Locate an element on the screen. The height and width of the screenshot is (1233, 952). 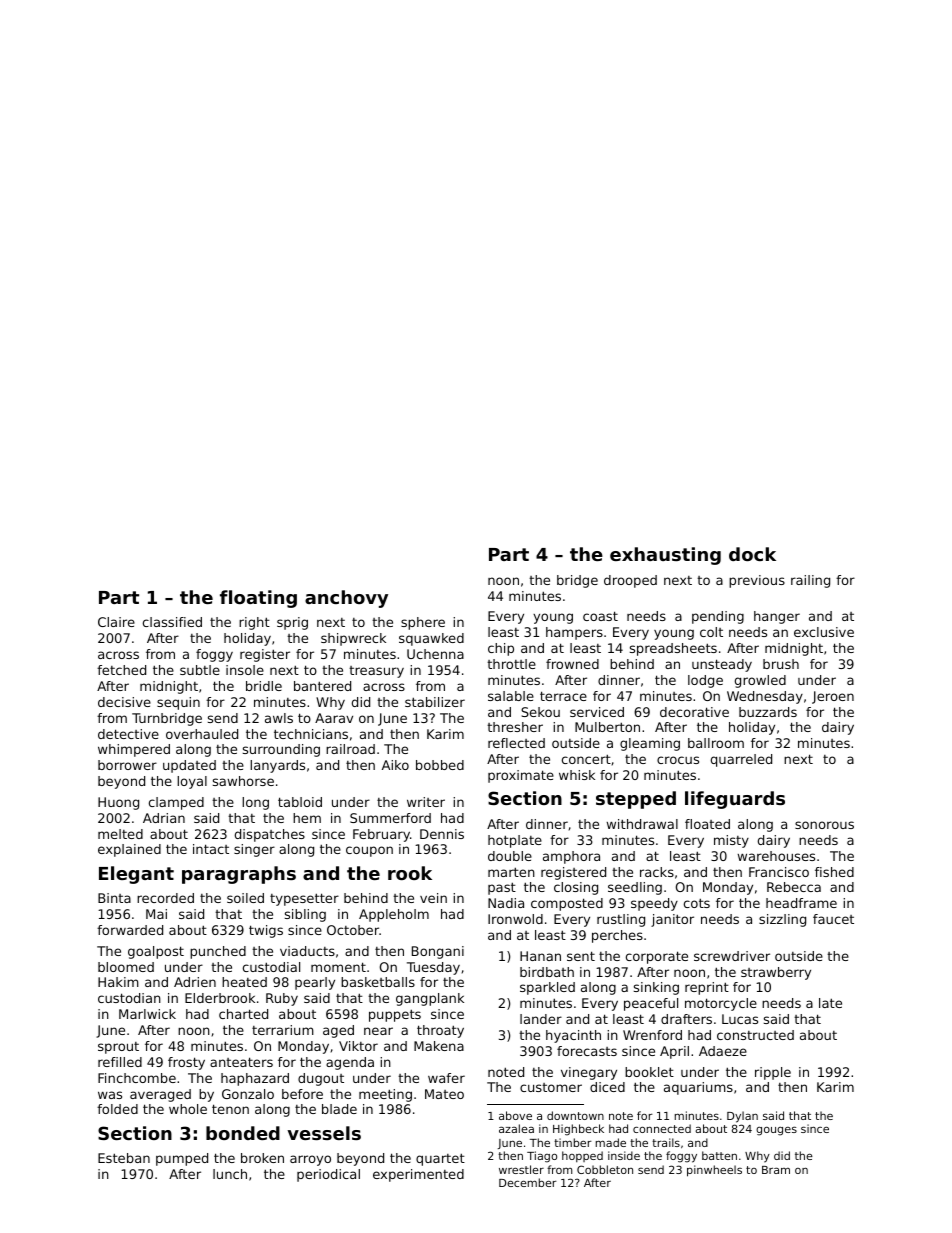
ripple is located at coordinates (773, 1073).
